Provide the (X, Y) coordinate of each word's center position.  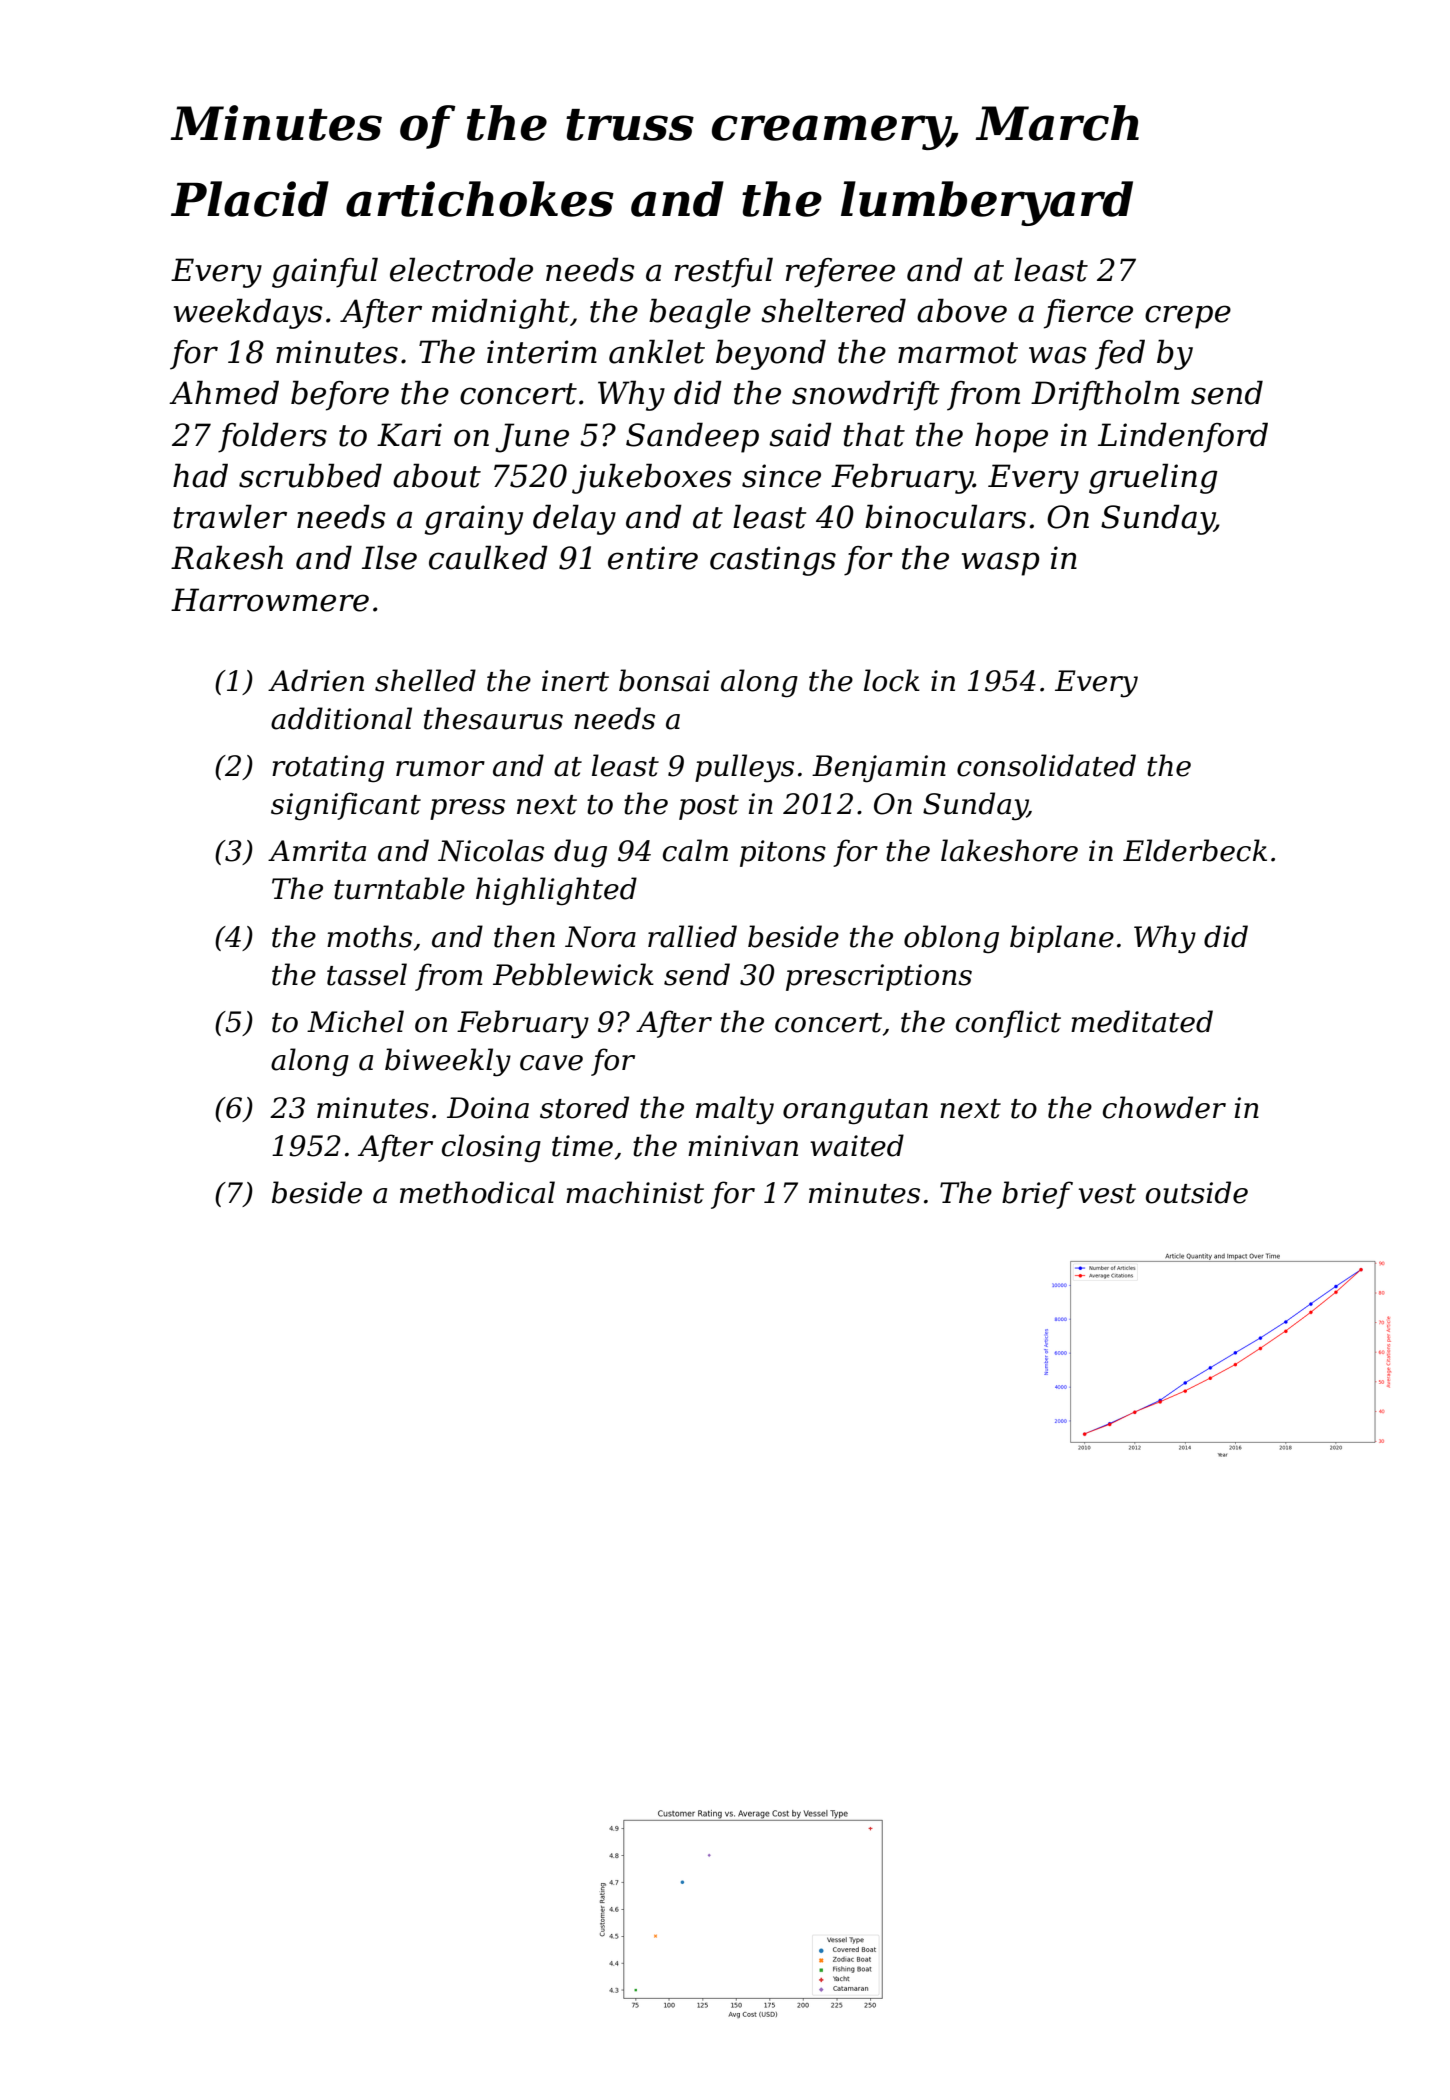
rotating (328, 769)
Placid (250, 199)
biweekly (448, 1062)
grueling (1153, 478)
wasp (1001, 564)
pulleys (744, 768)
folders (272, 437)
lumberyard (987, 203)
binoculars (945, 516)
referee (840, 273)
